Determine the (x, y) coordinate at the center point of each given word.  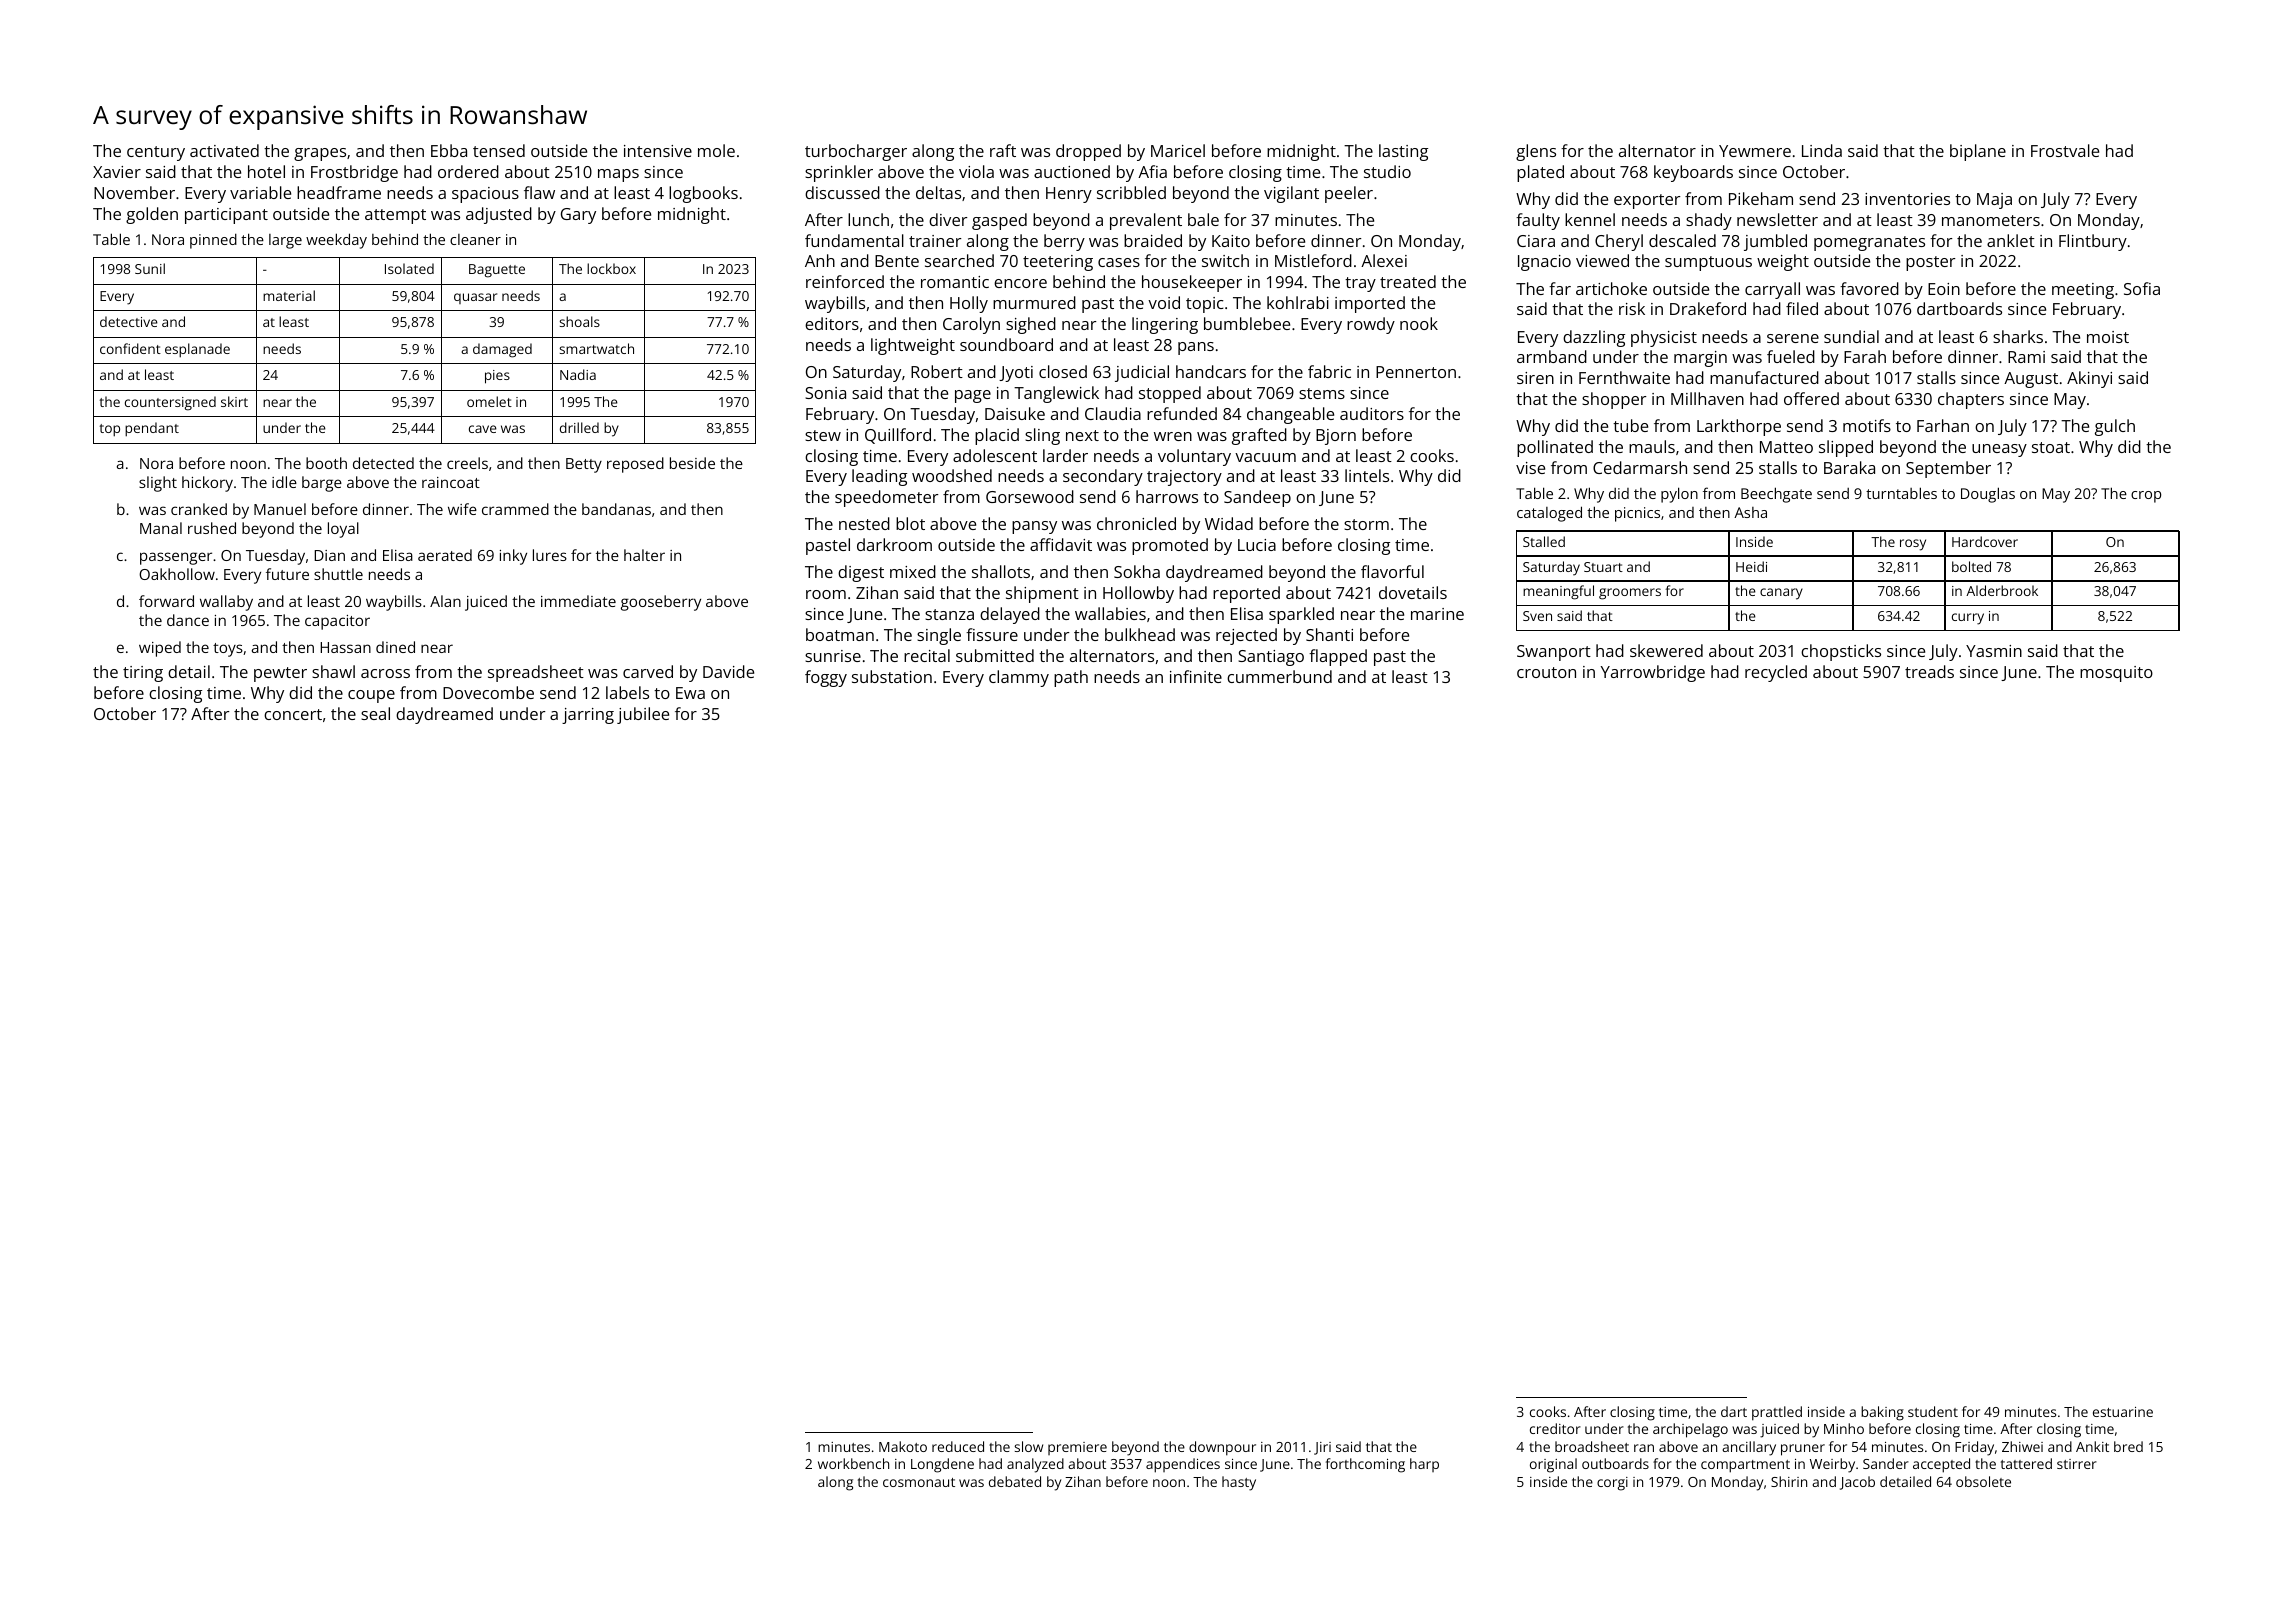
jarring (588, 716)
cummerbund (1279, 676)
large (285, 241)
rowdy (1371, 325)
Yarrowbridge (1653, 673)
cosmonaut (919, 1482)
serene (1793, 338)
